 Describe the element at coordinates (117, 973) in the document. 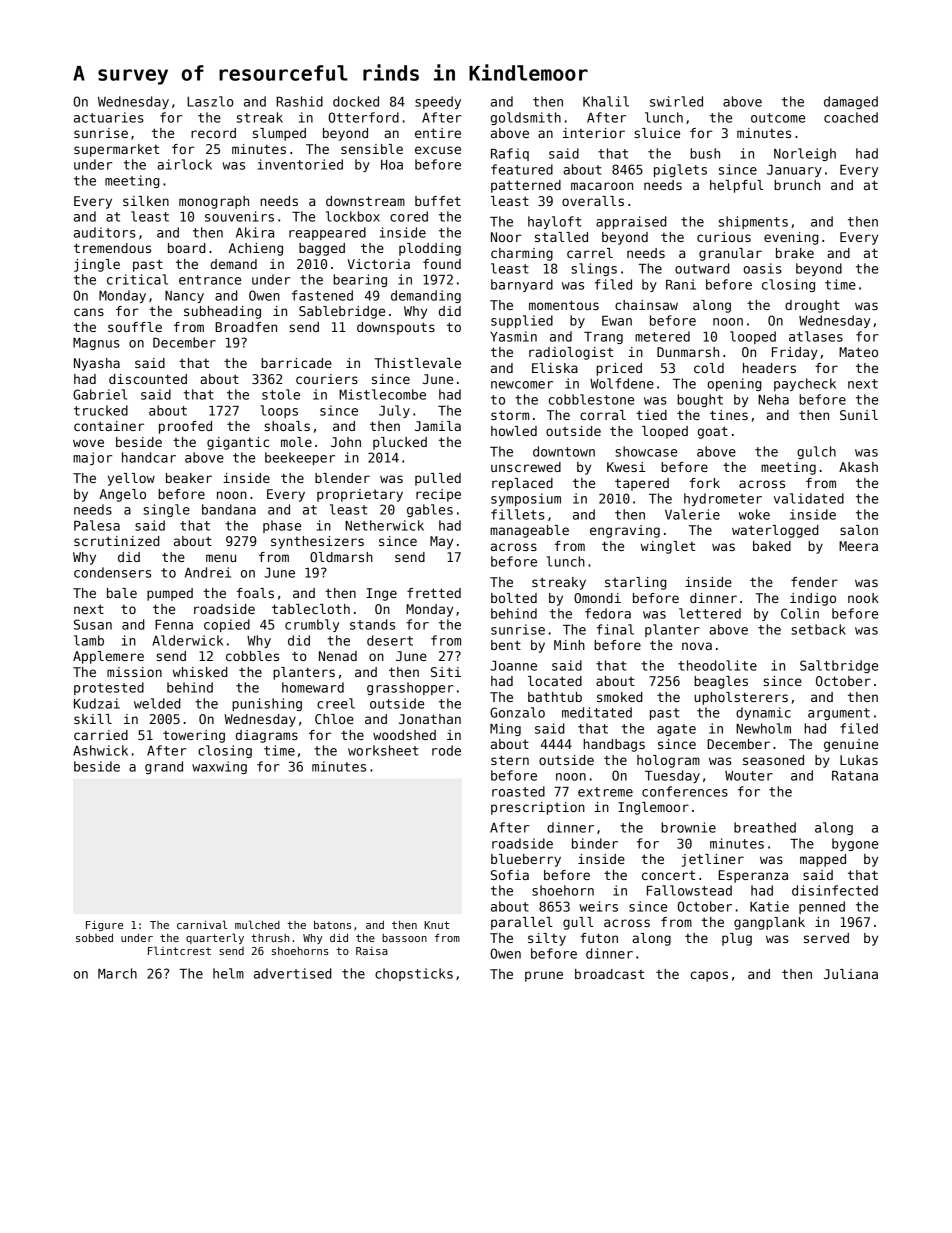

I see `March` at that location.
